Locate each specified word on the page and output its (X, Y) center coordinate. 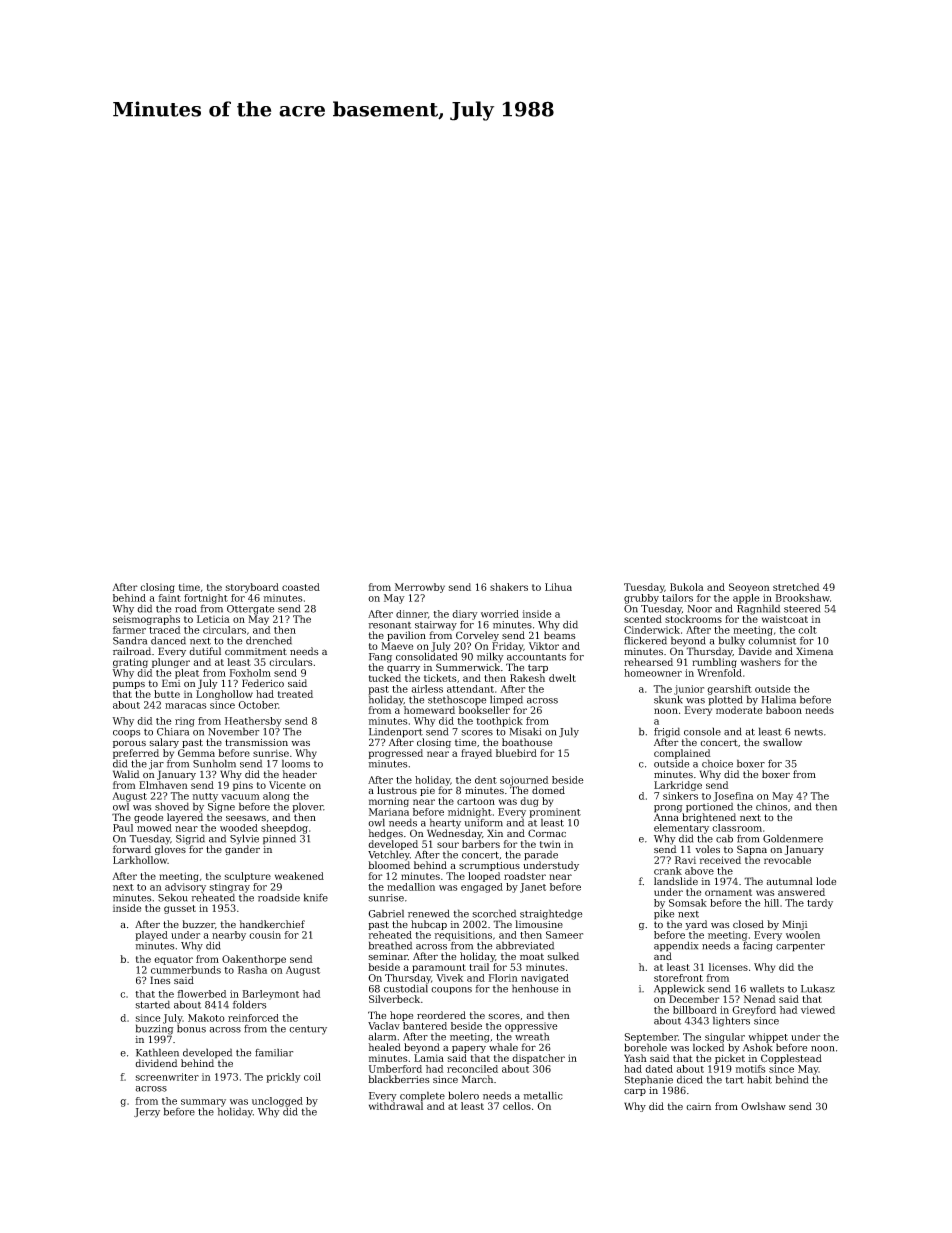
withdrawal (396, 1106)
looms (296, 763)
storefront (678, 978)
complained (682, 754)
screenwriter (167, 1077)
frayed (476, 754)
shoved (172, 806)
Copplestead (791, 1059)
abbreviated (525, 945)
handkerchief (272, 924)
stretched (796, 587)
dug (529, 802)
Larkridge (678, 786)
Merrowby (420, 588)
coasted (301, 587)
